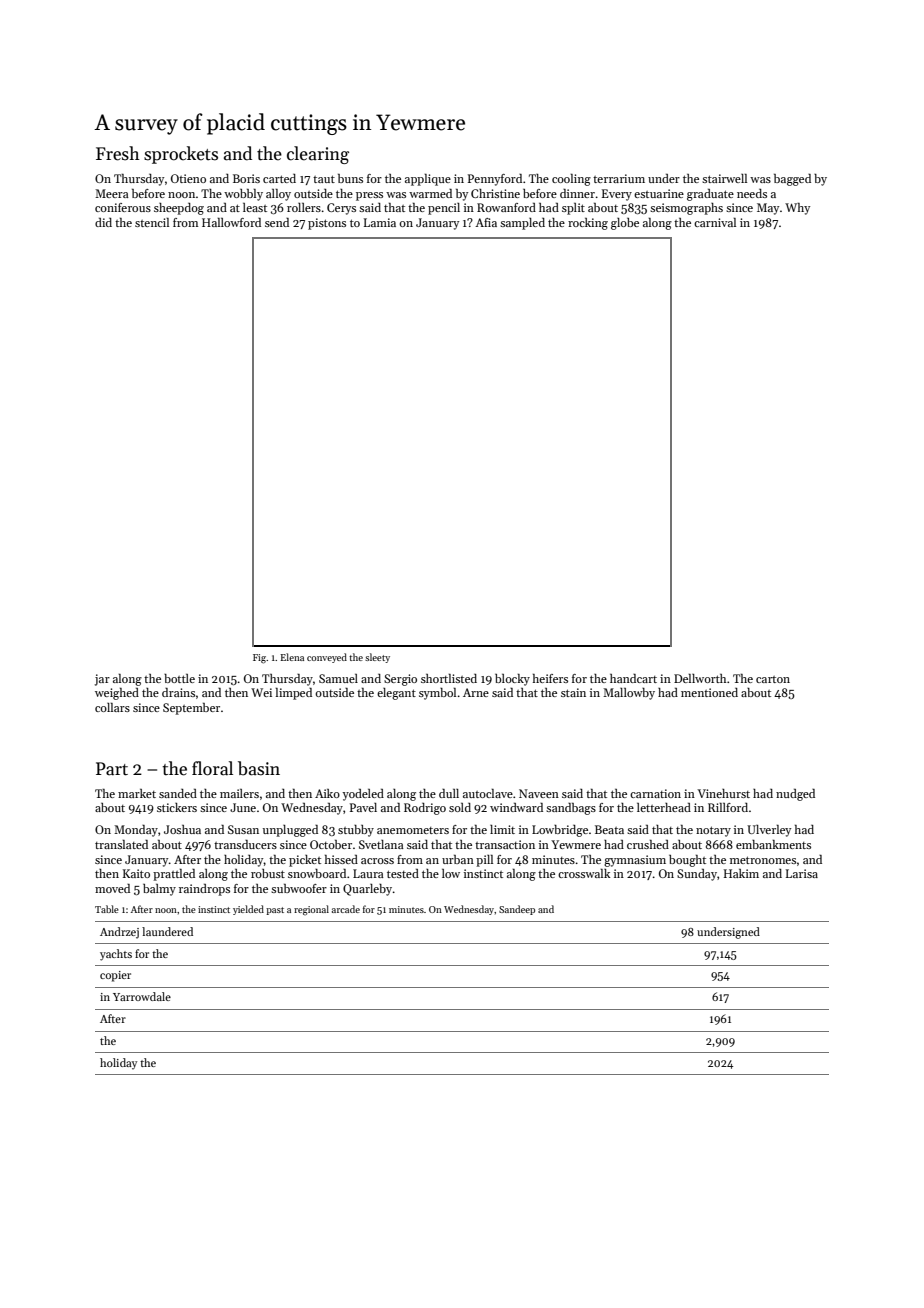 The width and height of the screenshot is (924, 1308). I want to click on carton, so click(773, 679).
